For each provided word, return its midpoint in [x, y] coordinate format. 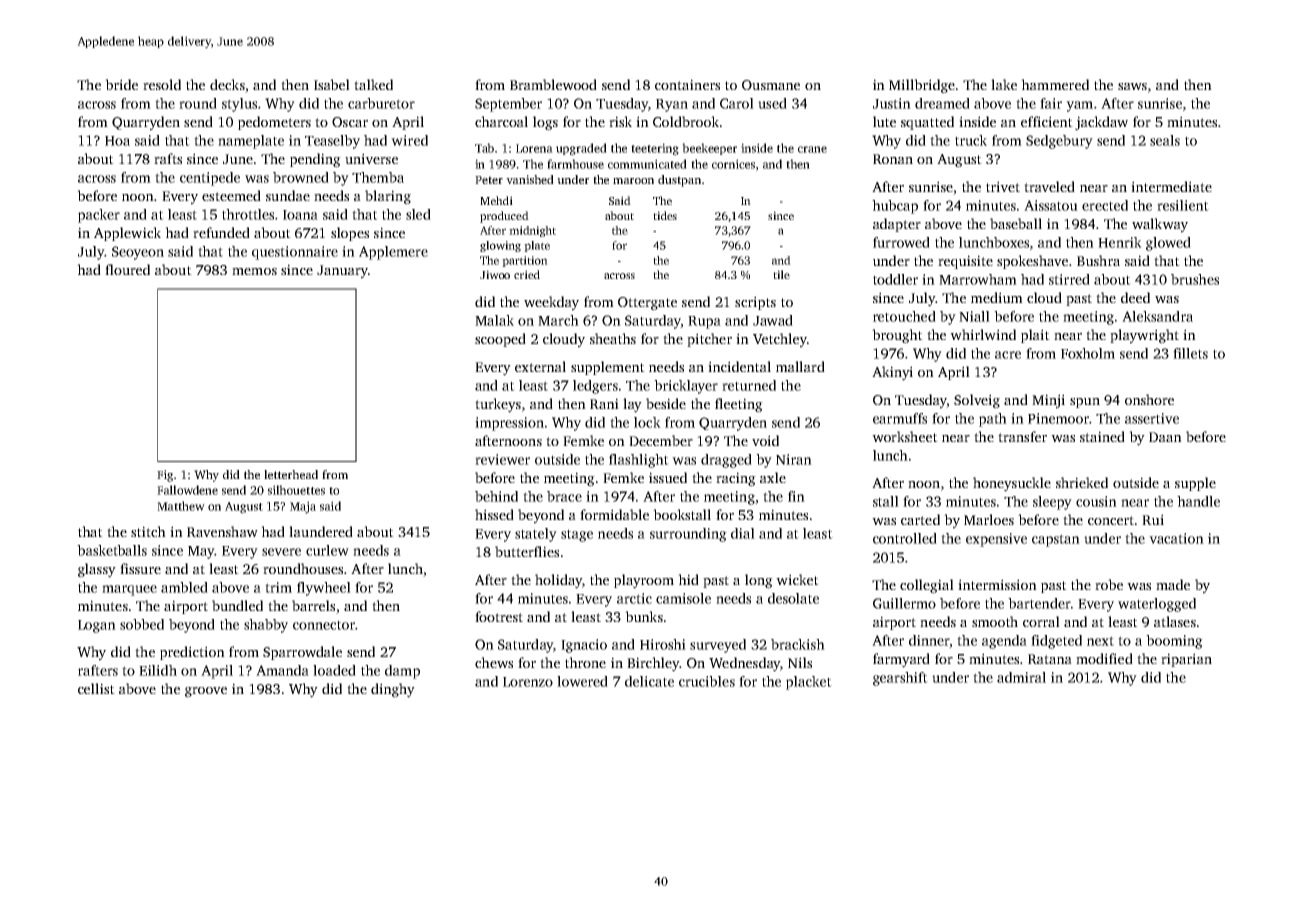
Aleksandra [1157, 316]
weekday [551, 303]
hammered [1055, 84]
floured [127, 269]
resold [162, 84]
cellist [96, 688]
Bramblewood [553, 84]
